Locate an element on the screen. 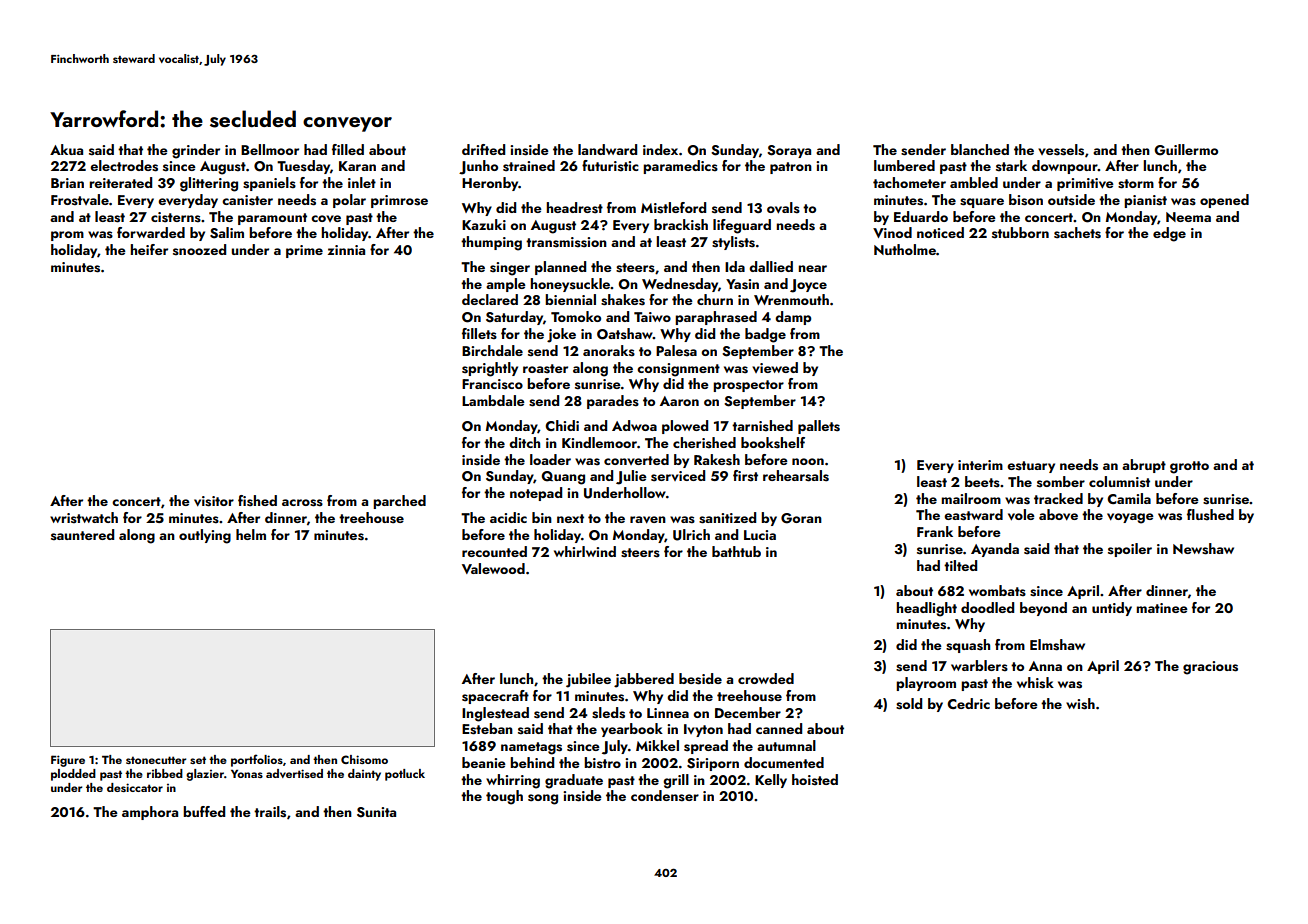 Image resolution: width=1308 pixels, height=924 pixels. drifted is located at coordinates (483, 149).
